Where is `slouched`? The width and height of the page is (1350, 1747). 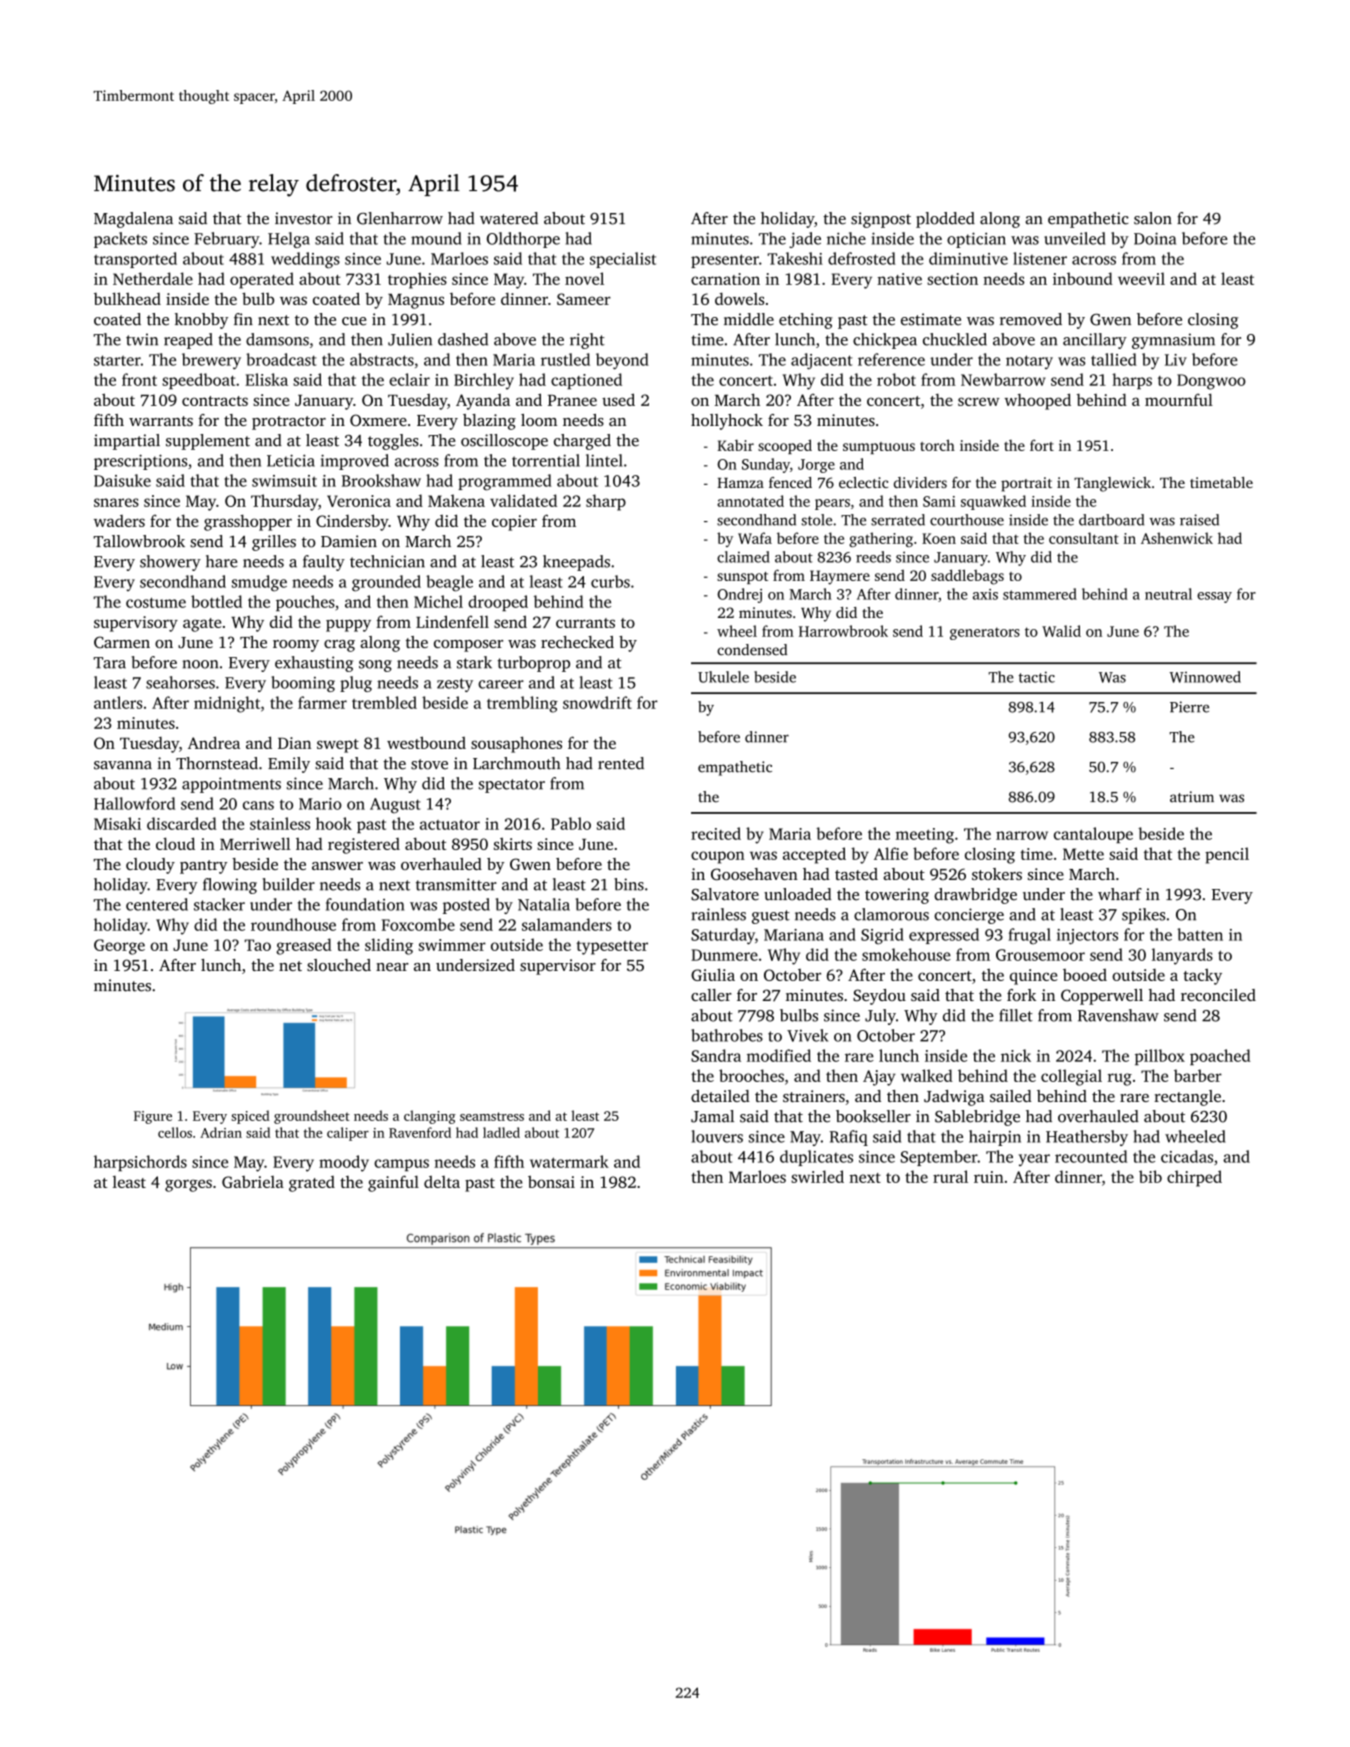
slouched is located at coordinates (339, 965).
